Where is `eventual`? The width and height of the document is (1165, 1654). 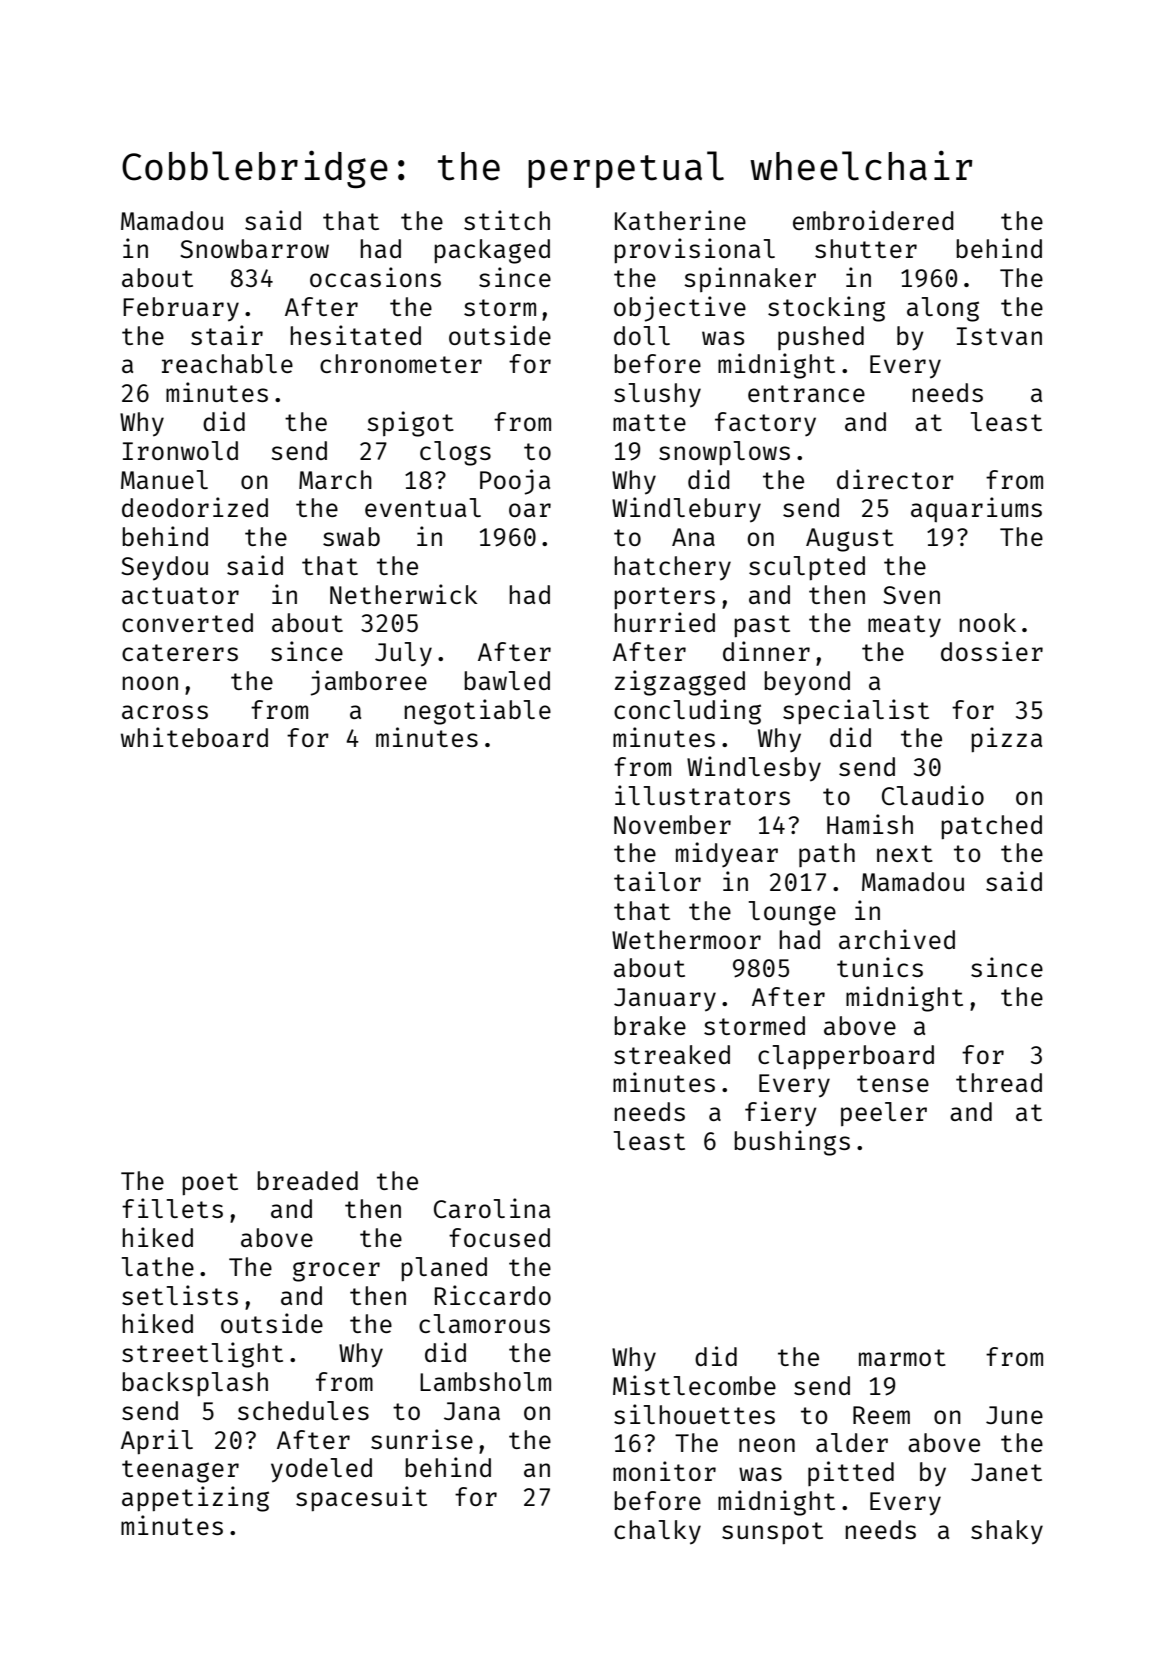
eventual is located at coordinates (423, 507).
